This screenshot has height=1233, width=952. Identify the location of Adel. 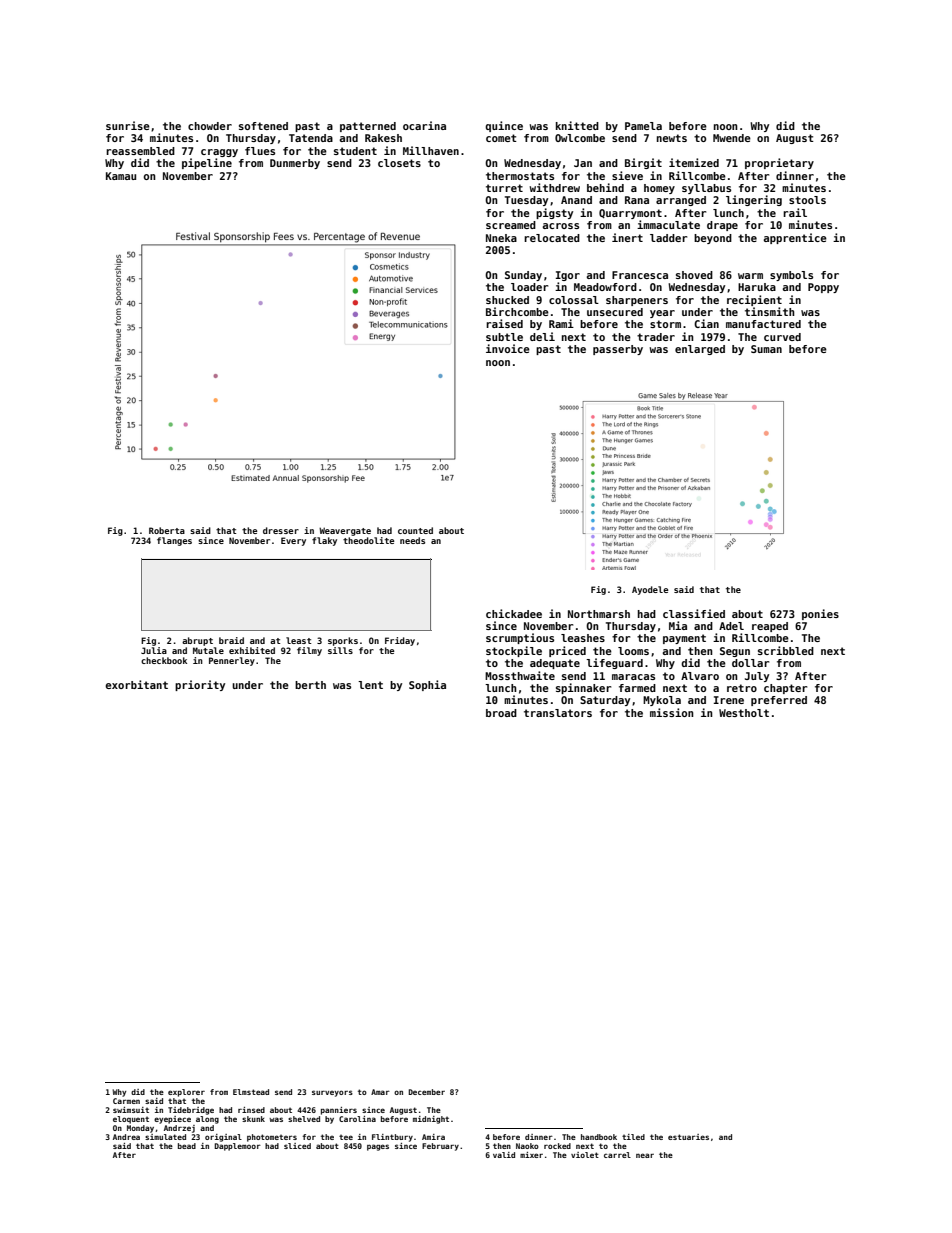
(731, 626).
